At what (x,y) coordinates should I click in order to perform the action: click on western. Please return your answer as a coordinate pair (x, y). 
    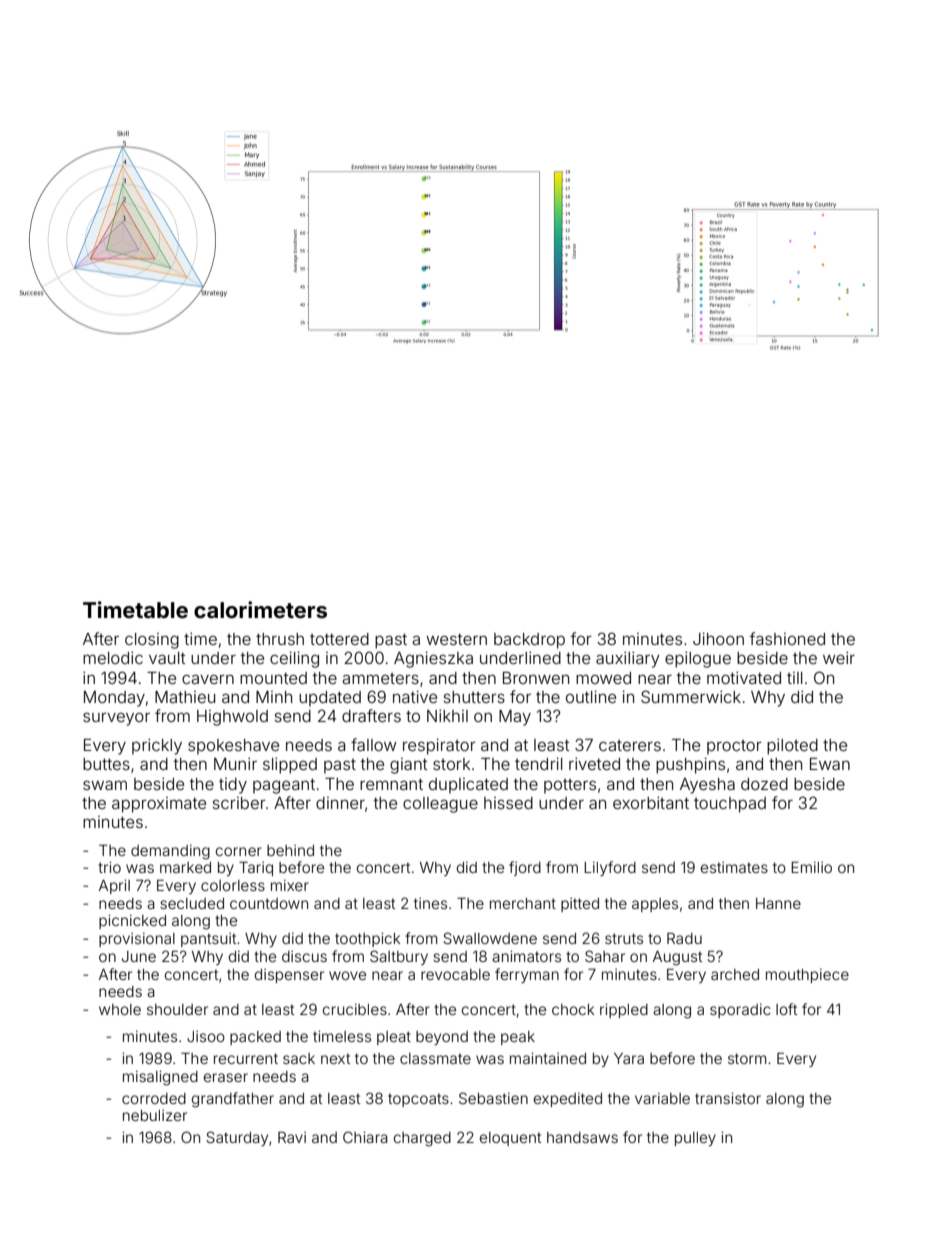
    Looking at the image, I should click on (456, 639).
